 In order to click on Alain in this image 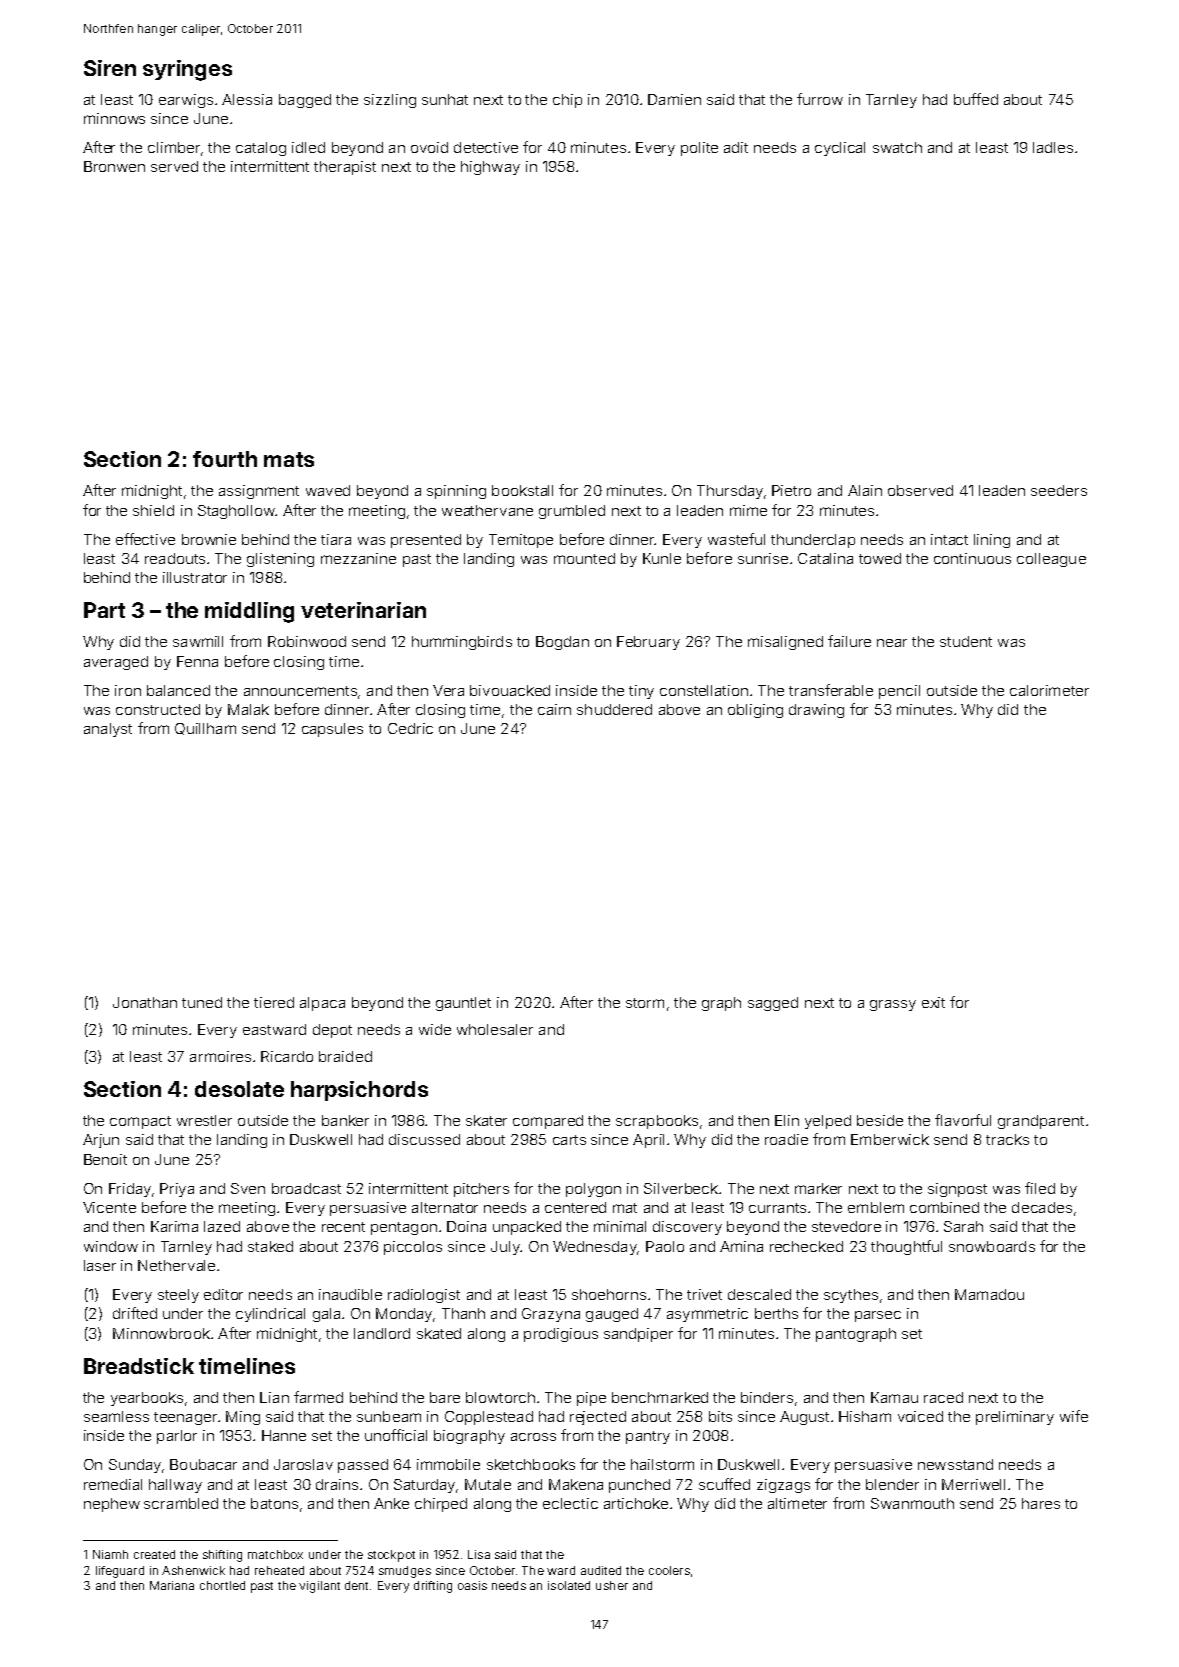, I will do `click(865, 490)`.
